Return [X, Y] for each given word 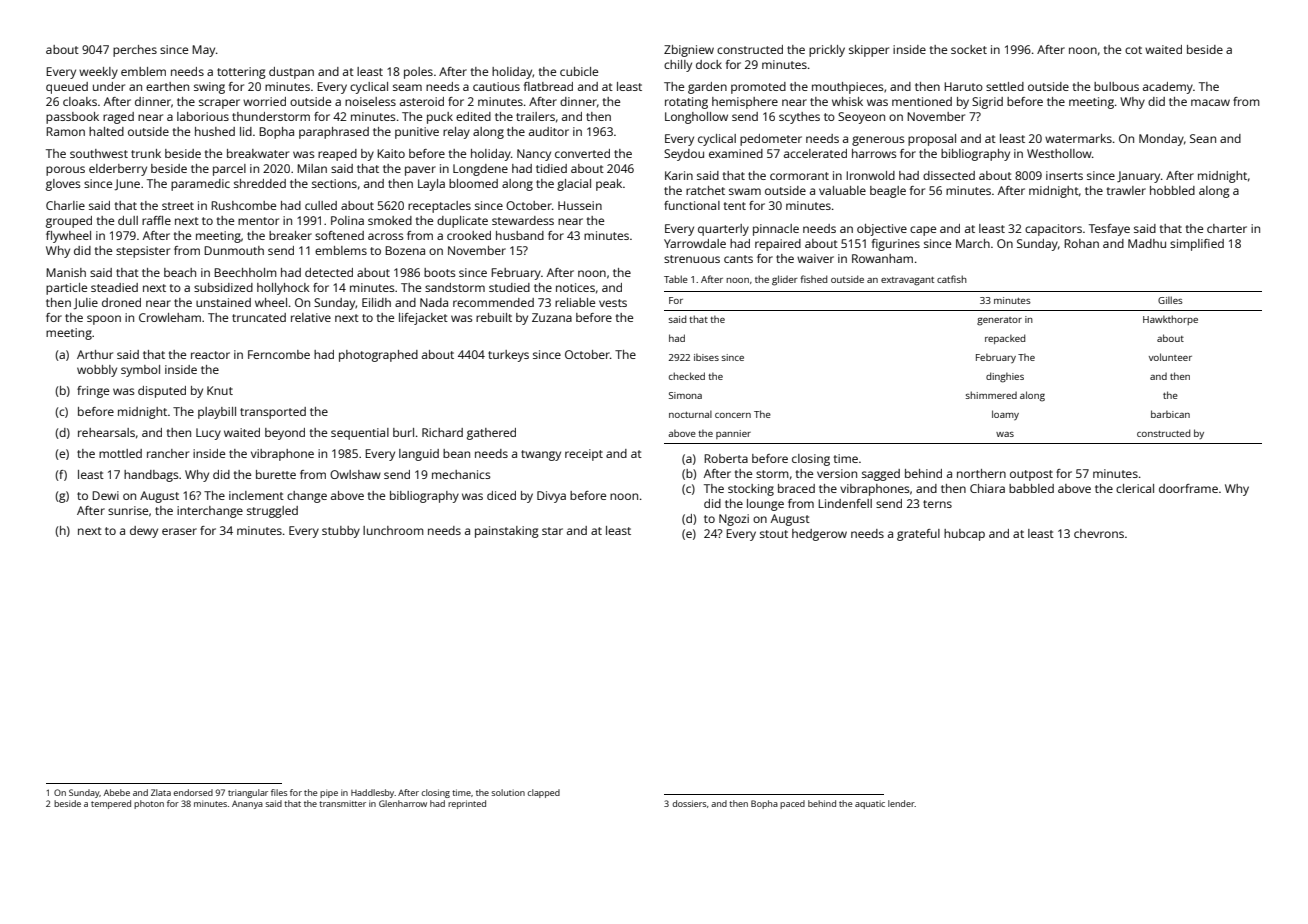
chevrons [1099, 533]
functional [692, 205]
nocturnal [690, 414]
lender [901, 803]
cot [1133, 50]
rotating [686, 103]
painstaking [507, 532]
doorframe [1188, 488]
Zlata [161, 792]
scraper [219, 104]
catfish [952, 279]
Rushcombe [243, 205]
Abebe [117, 792]
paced [792, 804]
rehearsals [106, 432]
